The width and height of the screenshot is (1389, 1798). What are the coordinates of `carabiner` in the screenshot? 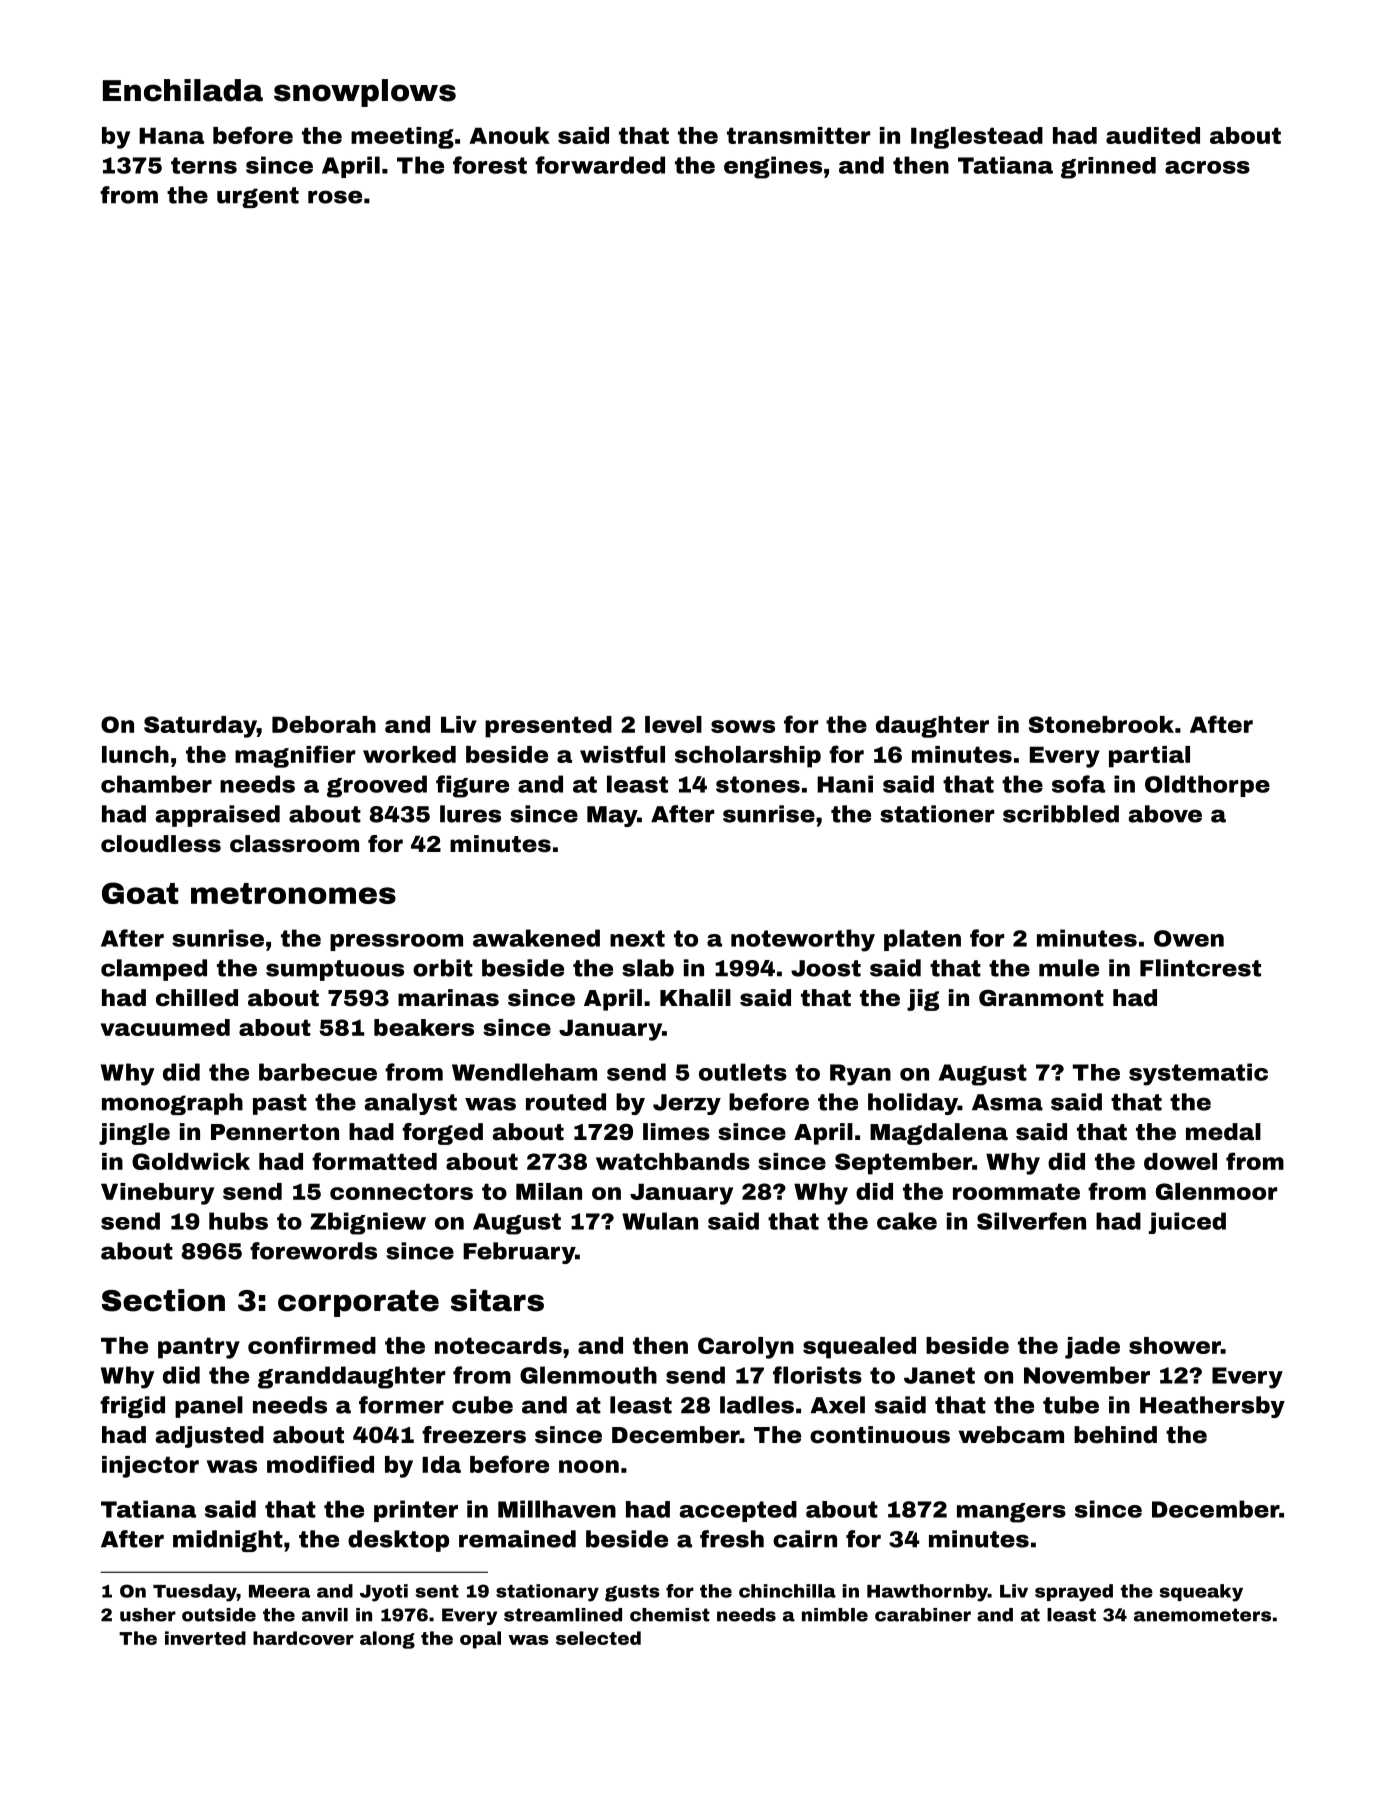 It's located at (923, 1615).
